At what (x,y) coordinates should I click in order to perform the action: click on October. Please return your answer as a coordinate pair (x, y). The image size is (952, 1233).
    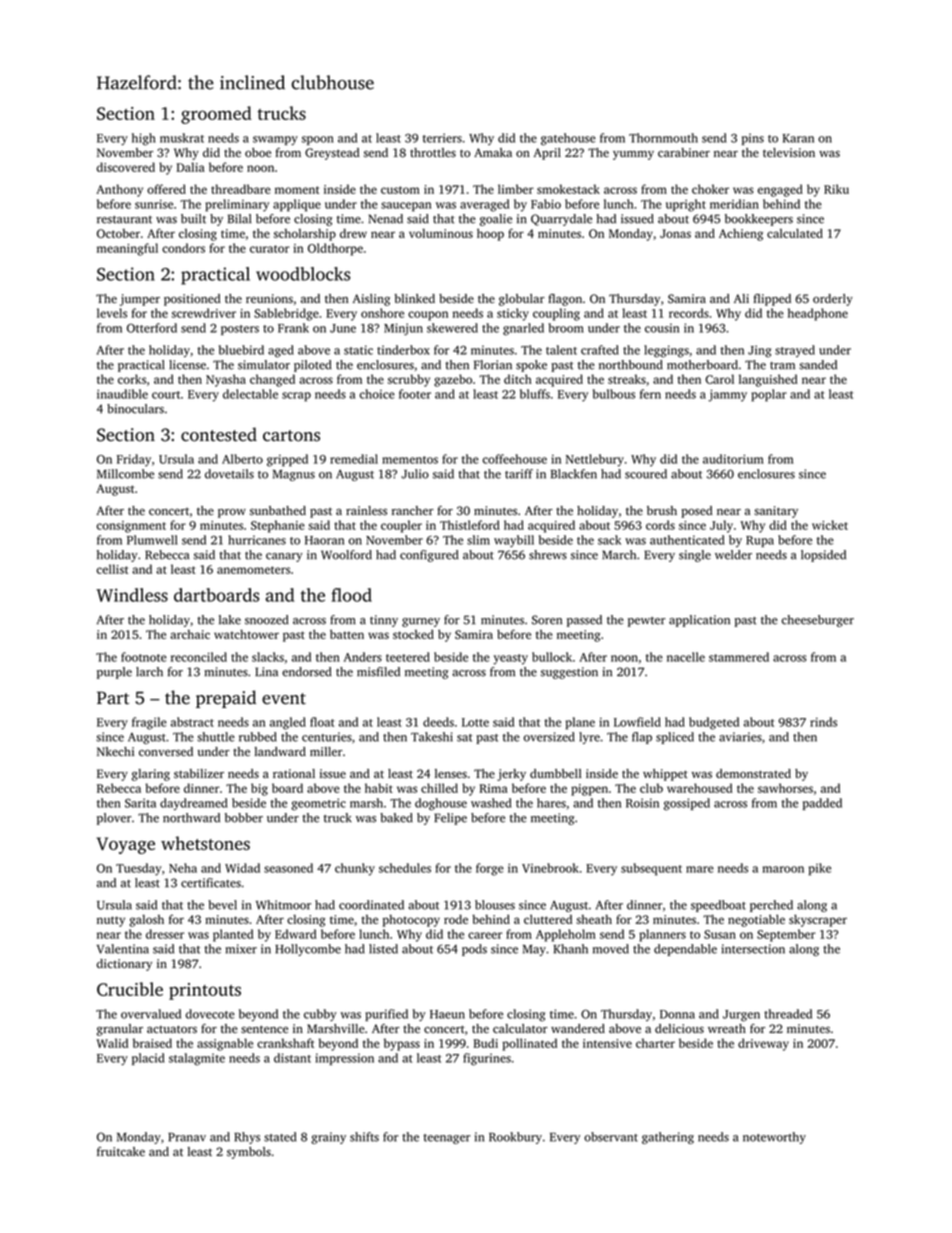
    Looking at the image, I should click on (118, 233).
